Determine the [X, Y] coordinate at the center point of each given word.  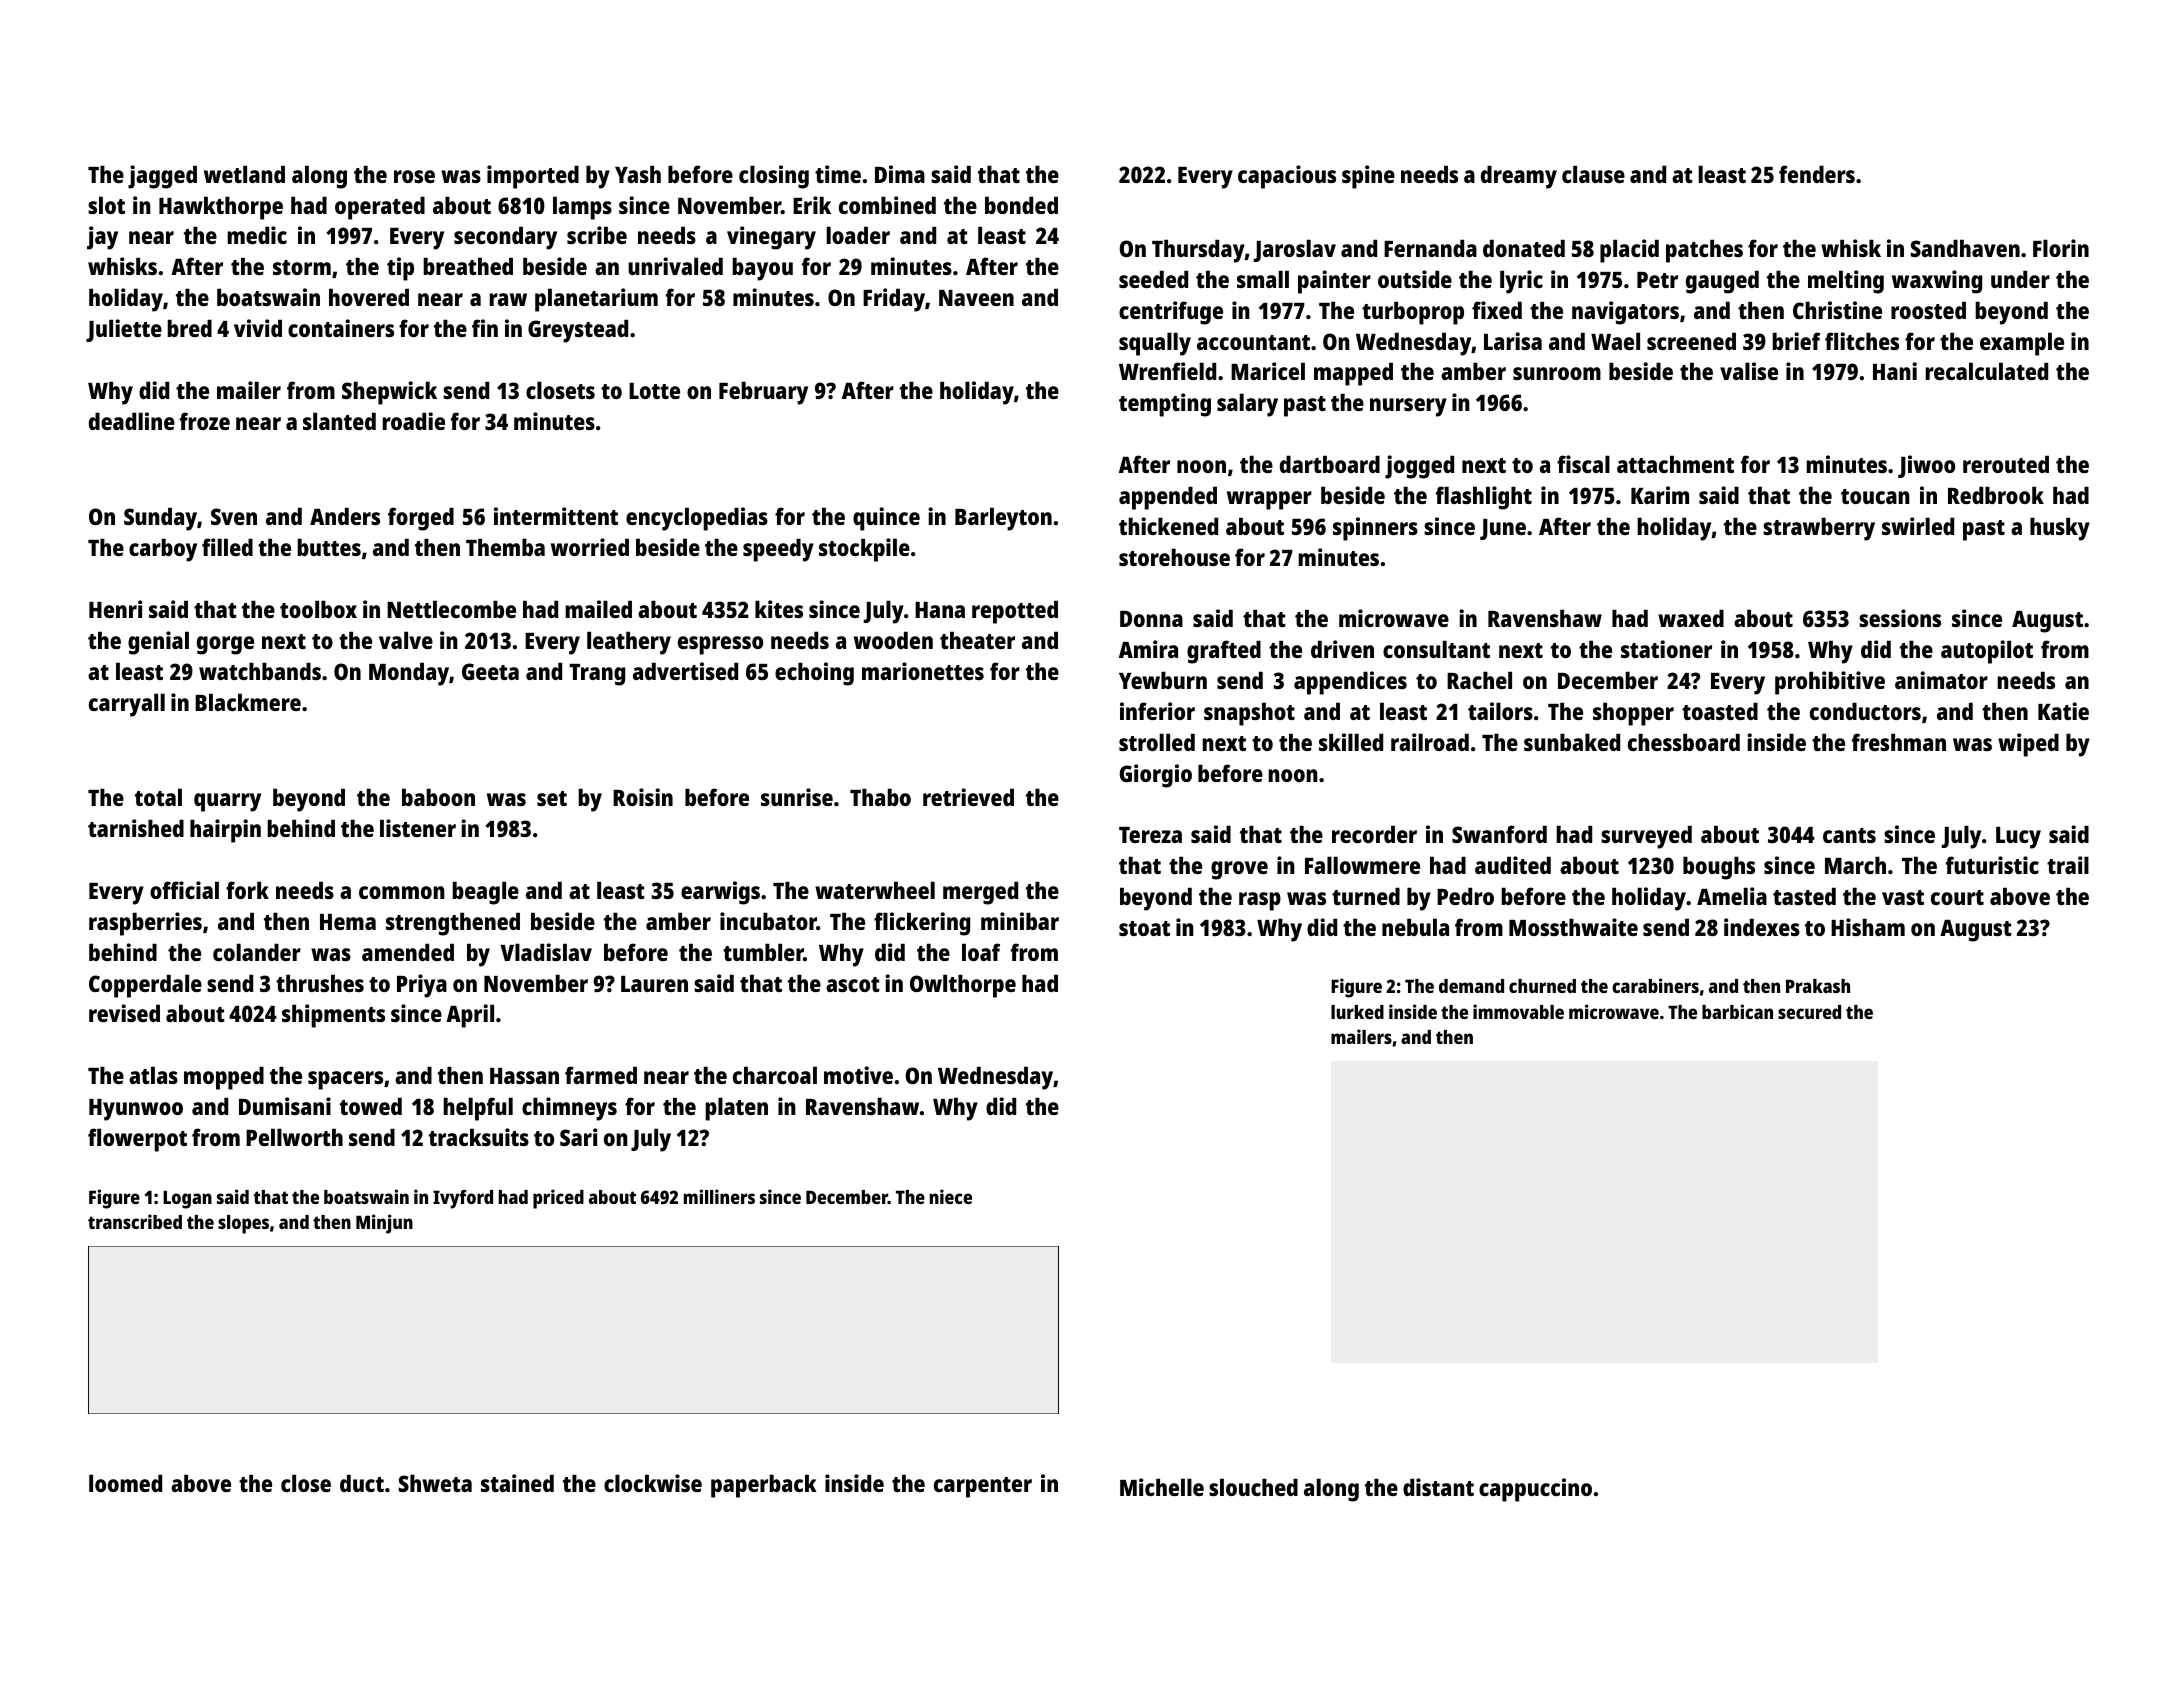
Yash [638, 174]
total [158, 797]
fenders [1817, 174]
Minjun [384, 1224]
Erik [812, 205]
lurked [1357, 1012]
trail [2068, 865]
